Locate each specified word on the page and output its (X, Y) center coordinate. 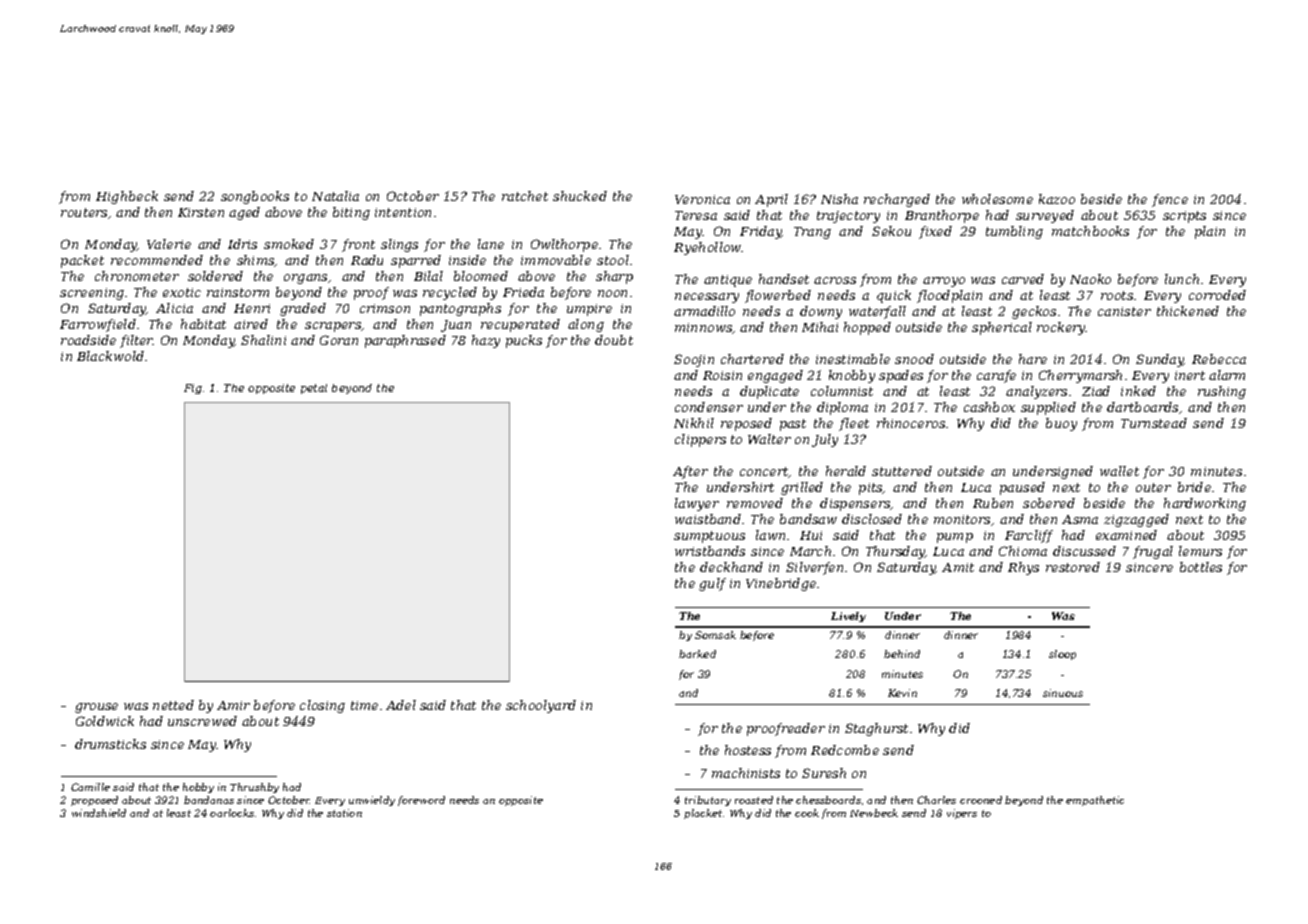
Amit (958, 567)
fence (1170, 200)
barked (697, 654)
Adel (401, 705)
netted (173, 705)
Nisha (839, 199)
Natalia (335, 196)
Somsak (715, 635)
